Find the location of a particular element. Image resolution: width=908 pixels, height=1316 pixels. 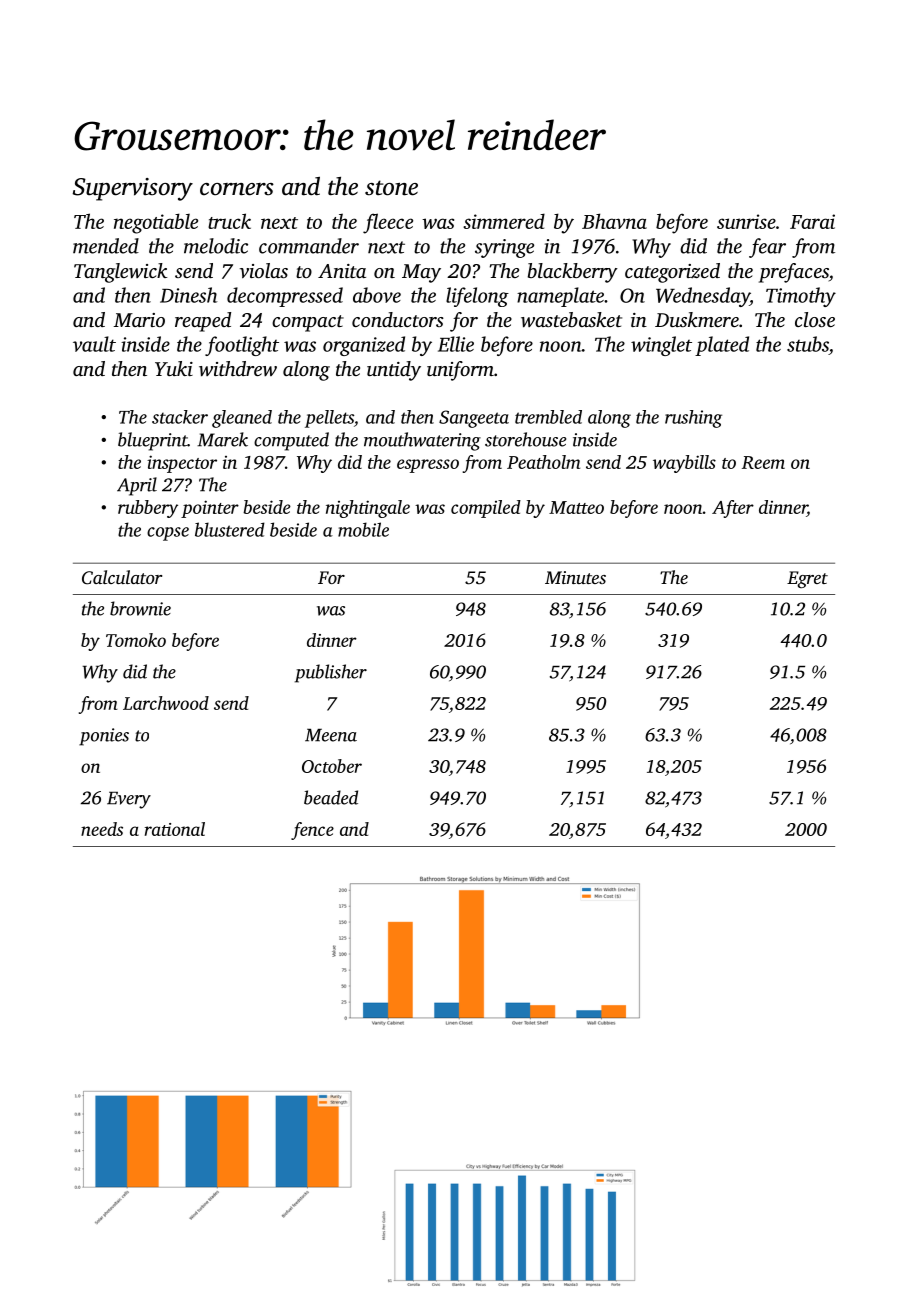

rational is located at coordinates (175, 829).
